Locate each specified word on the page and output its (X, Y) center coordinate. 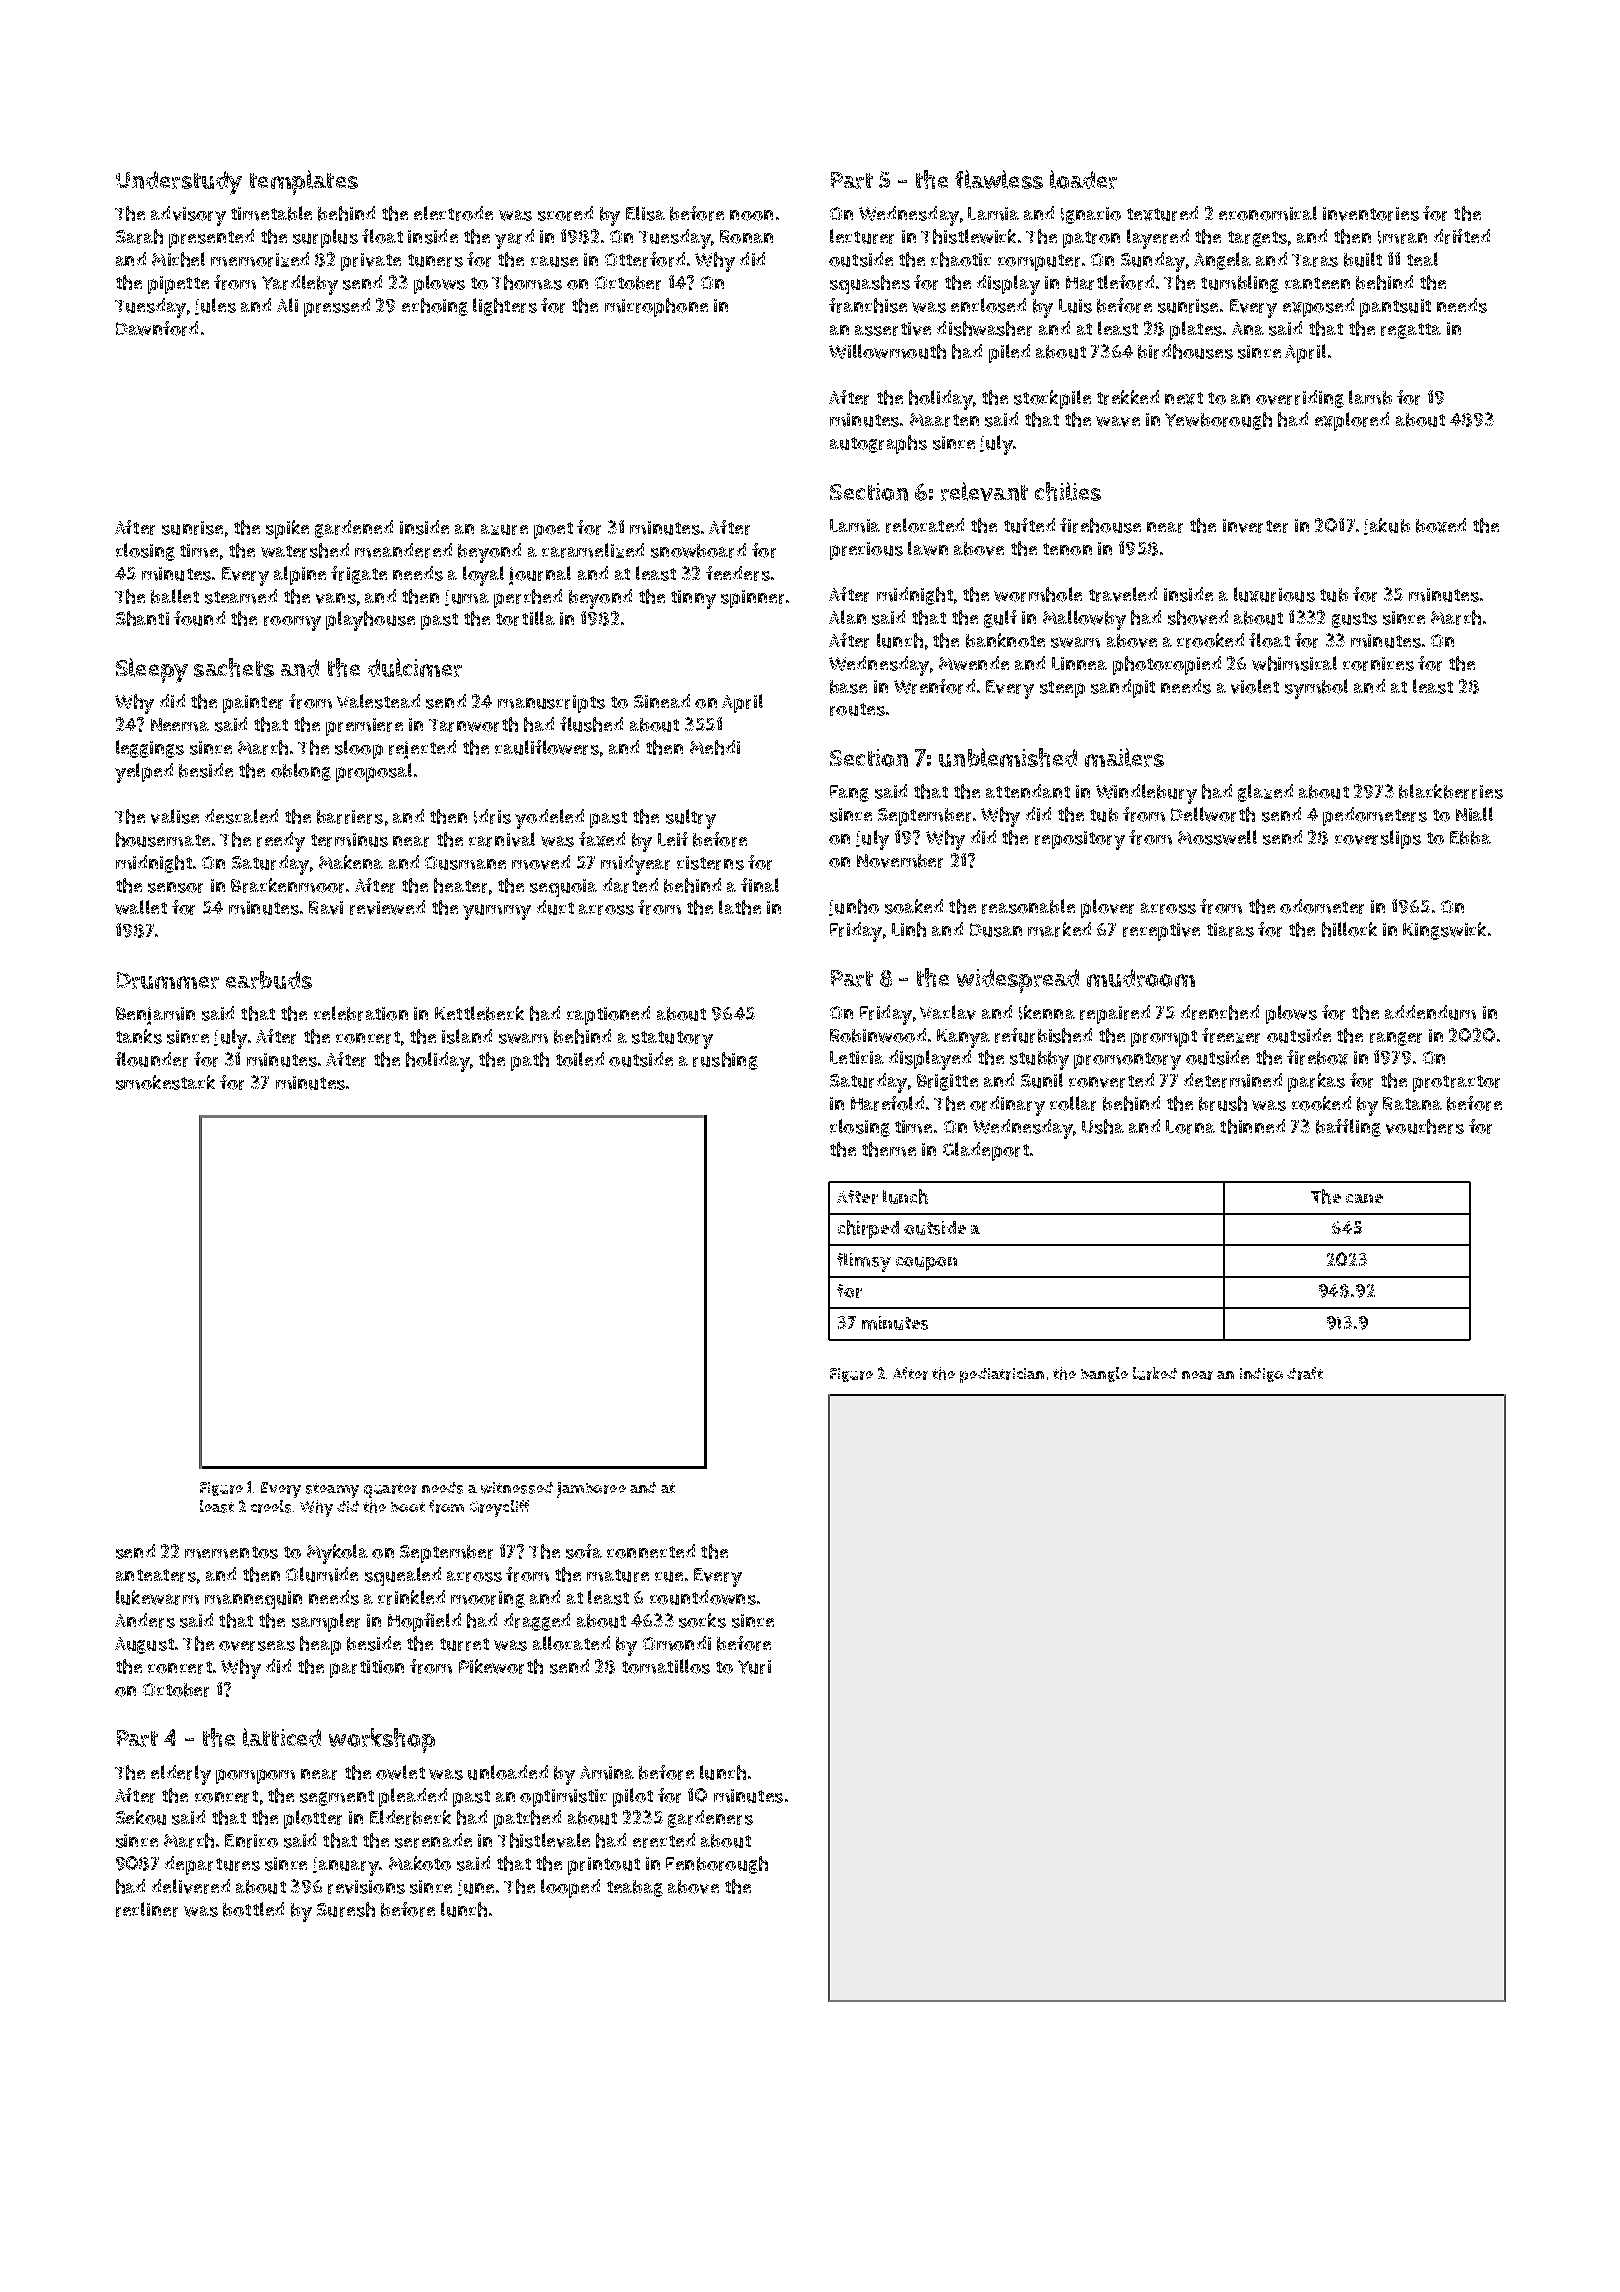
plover (1107, 908)
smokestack (165, 1082)
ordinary (1007, 1106)
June (476, 1888)
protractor (1456, 1083)
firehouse (1100, 525)
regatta (1411, 331)
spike (287, 529)
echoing (435, 307)
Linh (909, 929)
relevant (984, 491)
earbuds (269, 980)
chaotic (961, 259)
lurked (1155, 1373)
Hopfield (424, 1622)
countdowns (703, 1597)
